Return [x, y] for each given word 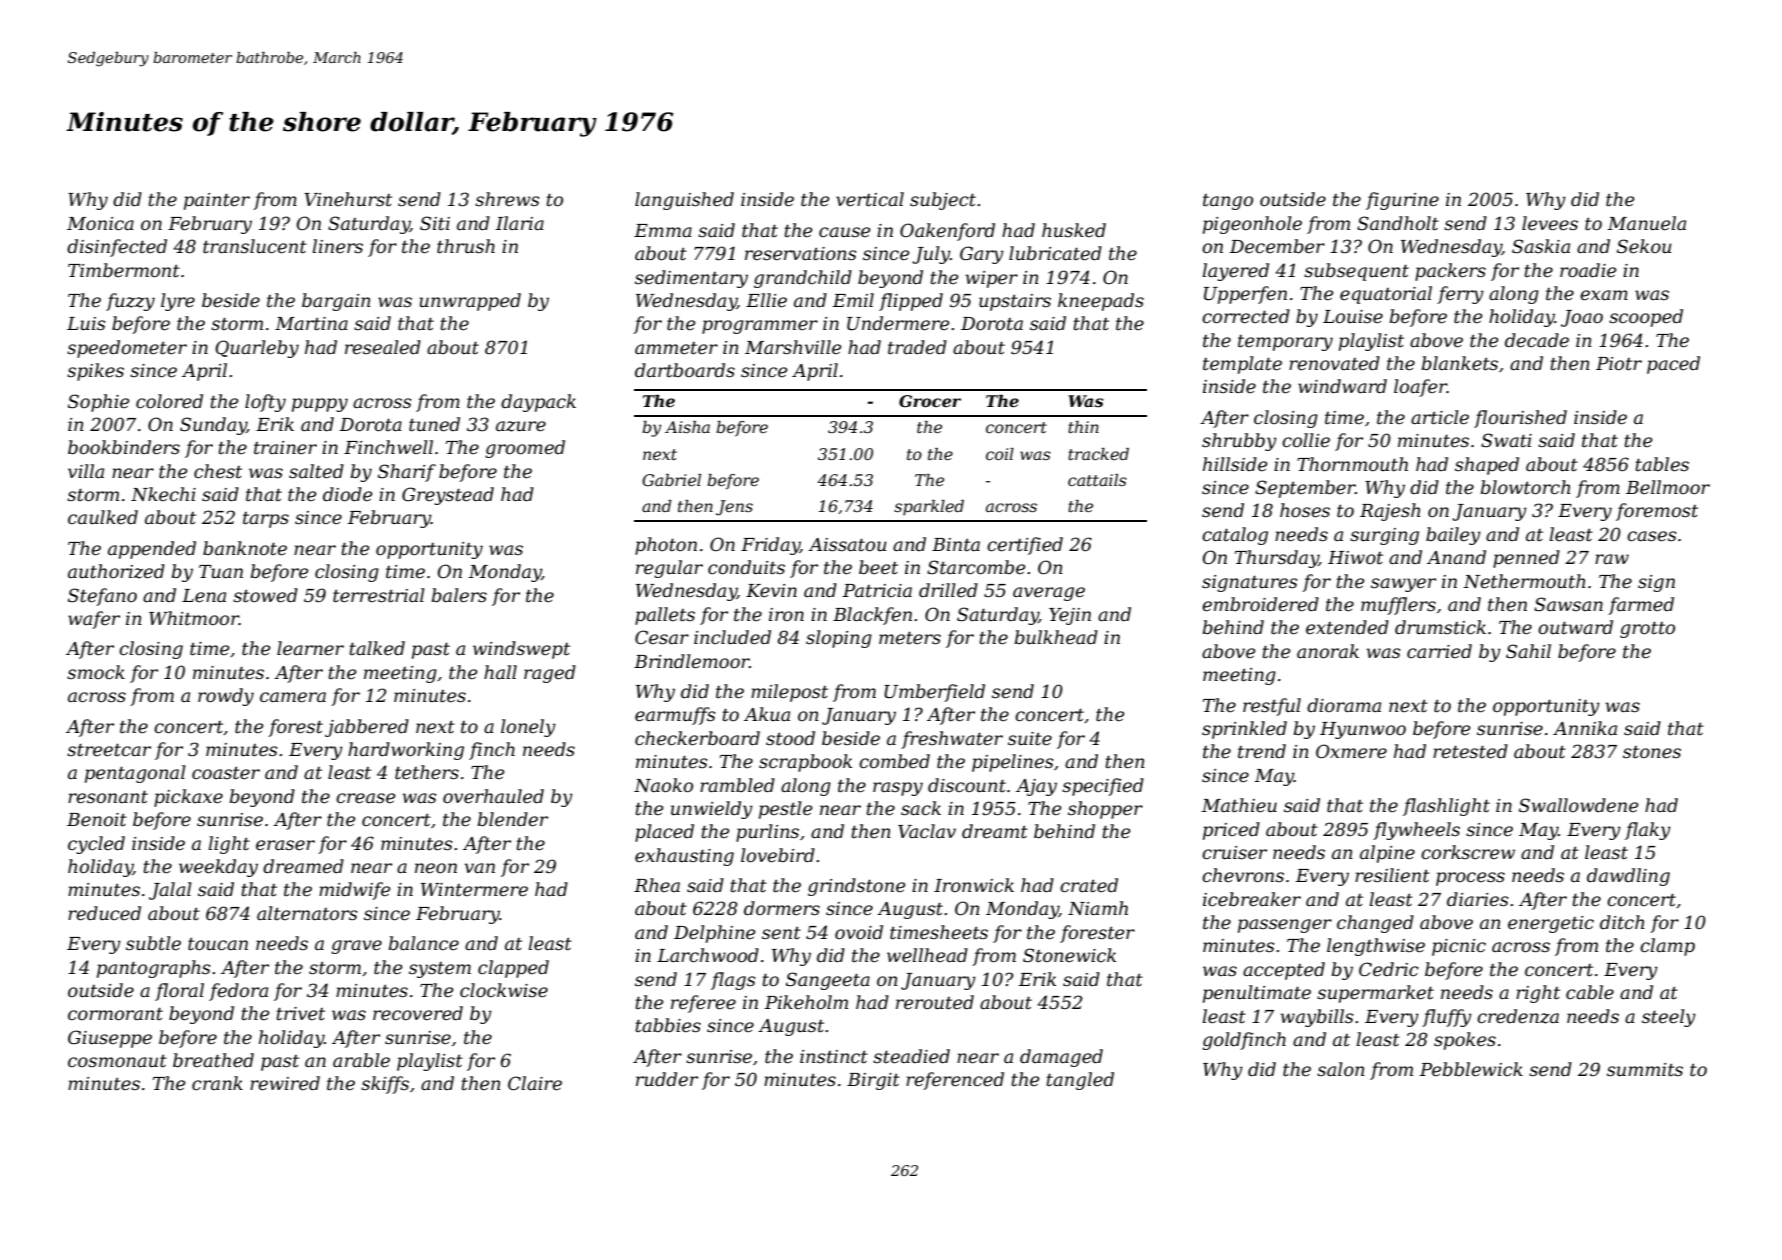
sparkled [929, 508]
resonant [108, 797]
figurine [1402, 201]
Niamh [1098, 908]
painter [217, 201]
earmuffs [675, 716]
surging [1384, 536]
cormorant [115, 1014]
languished [684, 201]
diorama [1344, 705]
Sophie [98, 403]
